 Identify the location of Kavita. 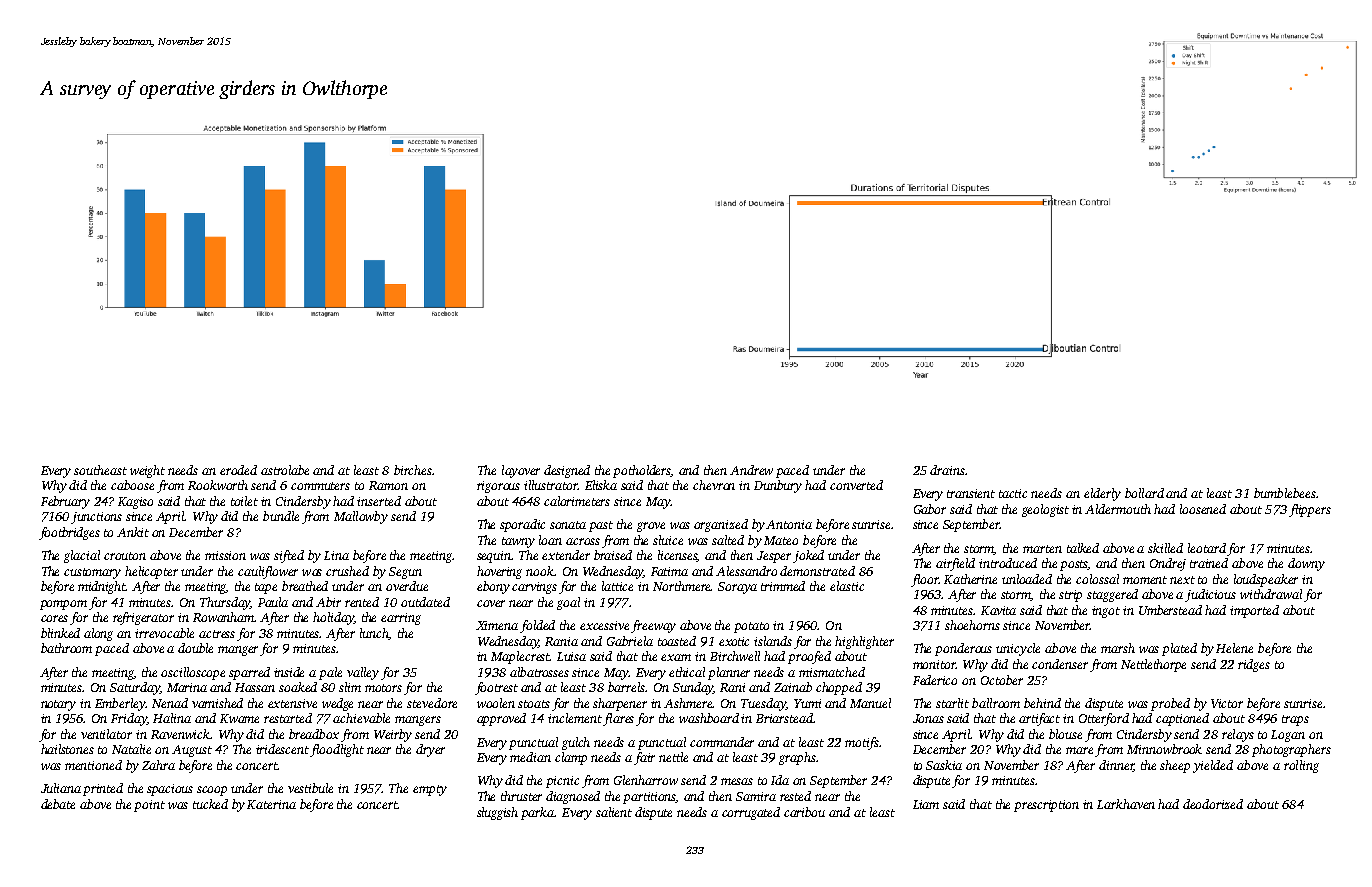
(998, 610).
